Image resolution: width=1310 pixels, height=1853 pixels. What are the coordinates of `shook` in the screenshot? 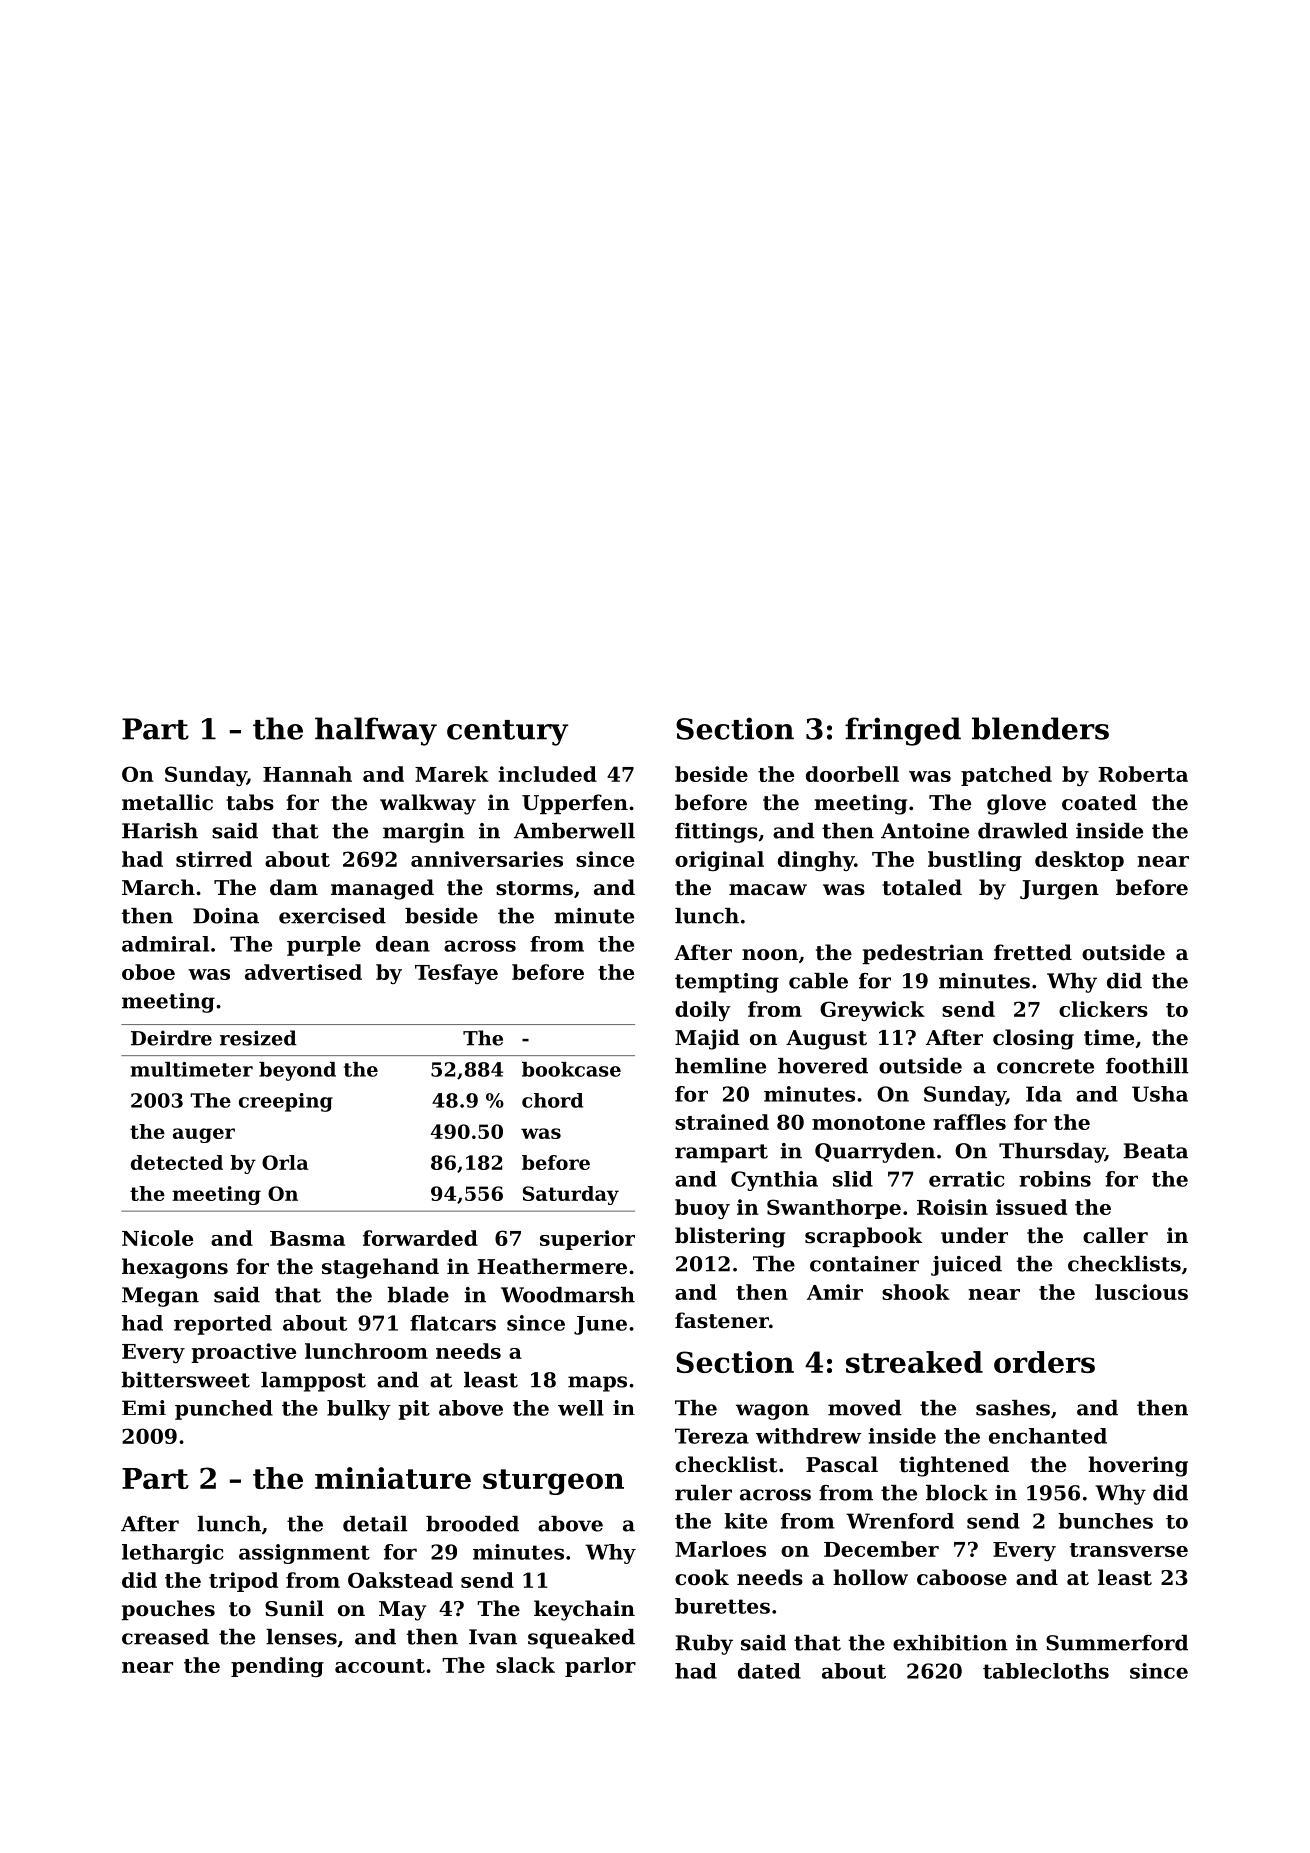 It's located at (916, 1292).
